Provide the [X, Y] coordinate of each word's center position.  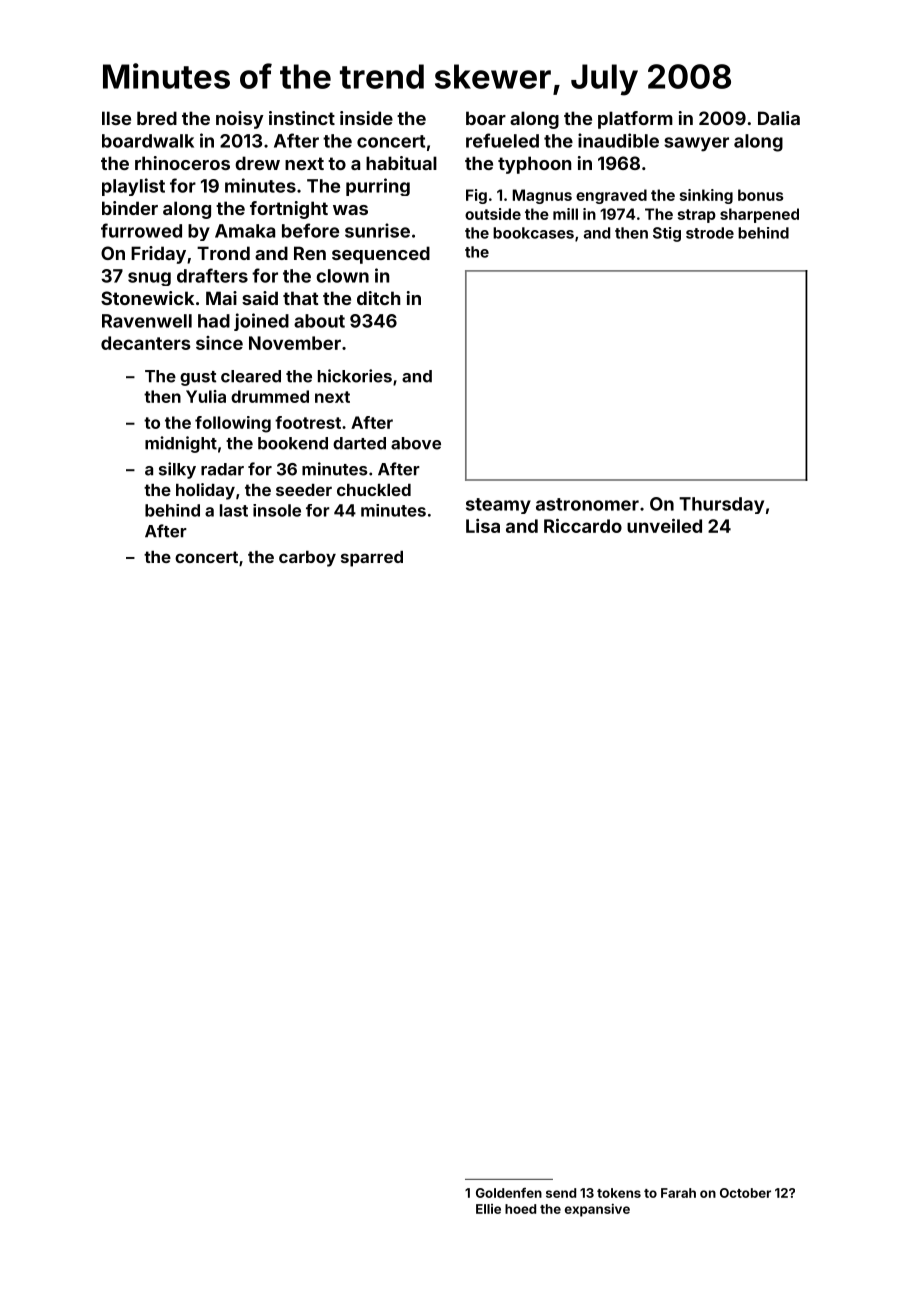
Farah [678, 1193]
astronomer [587, 504]
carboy [307, 559]
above [416, 443]
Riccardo [583, 525]
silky [177, 470]
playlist [133, 187]
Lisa [483, 526]
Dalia [779, 118]
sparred [372, 559]
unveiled [664, 525]
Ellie [488, 1209]
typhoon [534, 165]
